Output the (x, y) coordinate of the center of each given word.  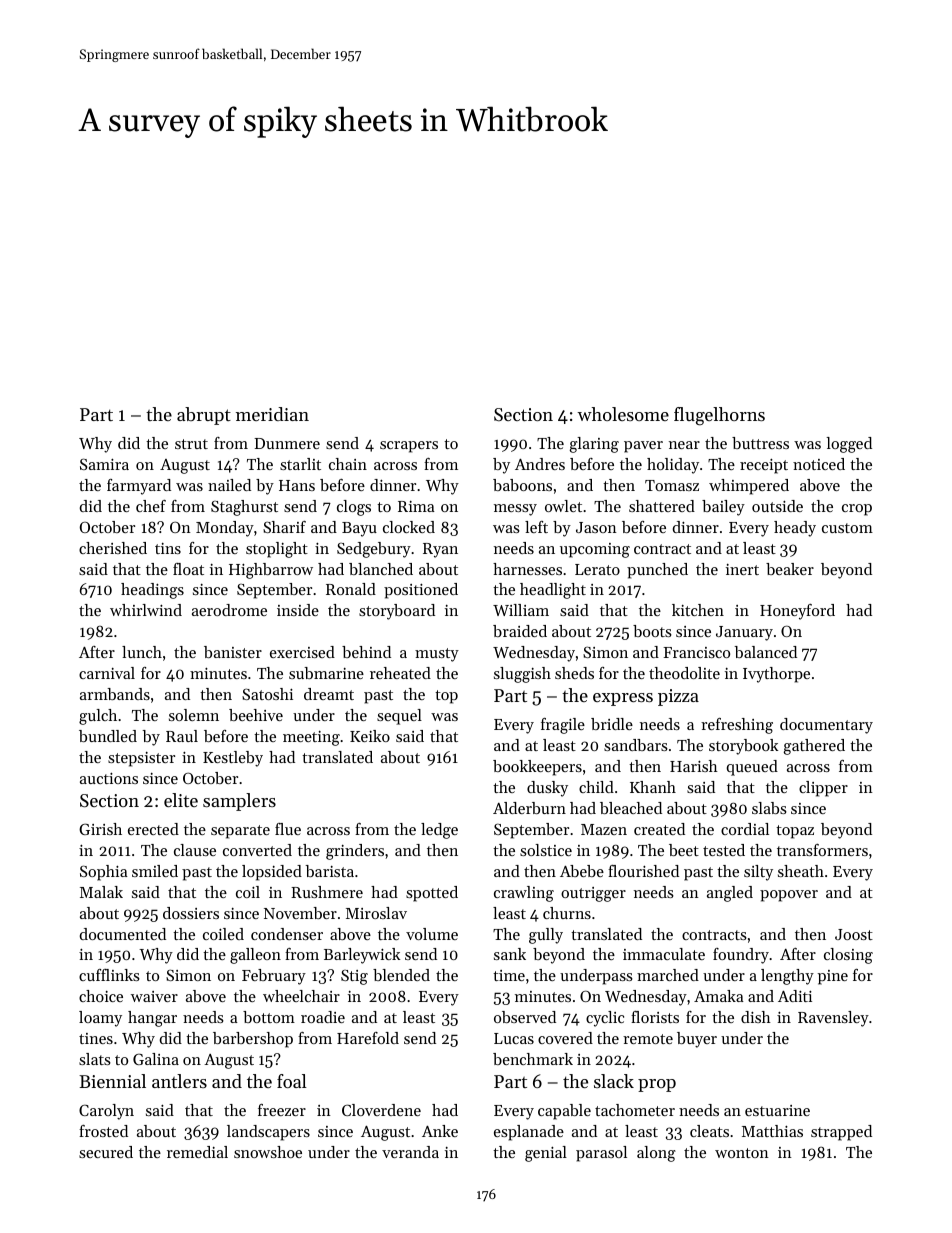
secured (106, 1152)
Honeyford (797, 612)
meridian (272, 414)
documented (122, 934)
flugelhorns (719, 416)
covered (565, 1038)
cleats (709, 1131)
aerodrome (229, 610)
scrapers (409, 447)
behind (366, 652)
